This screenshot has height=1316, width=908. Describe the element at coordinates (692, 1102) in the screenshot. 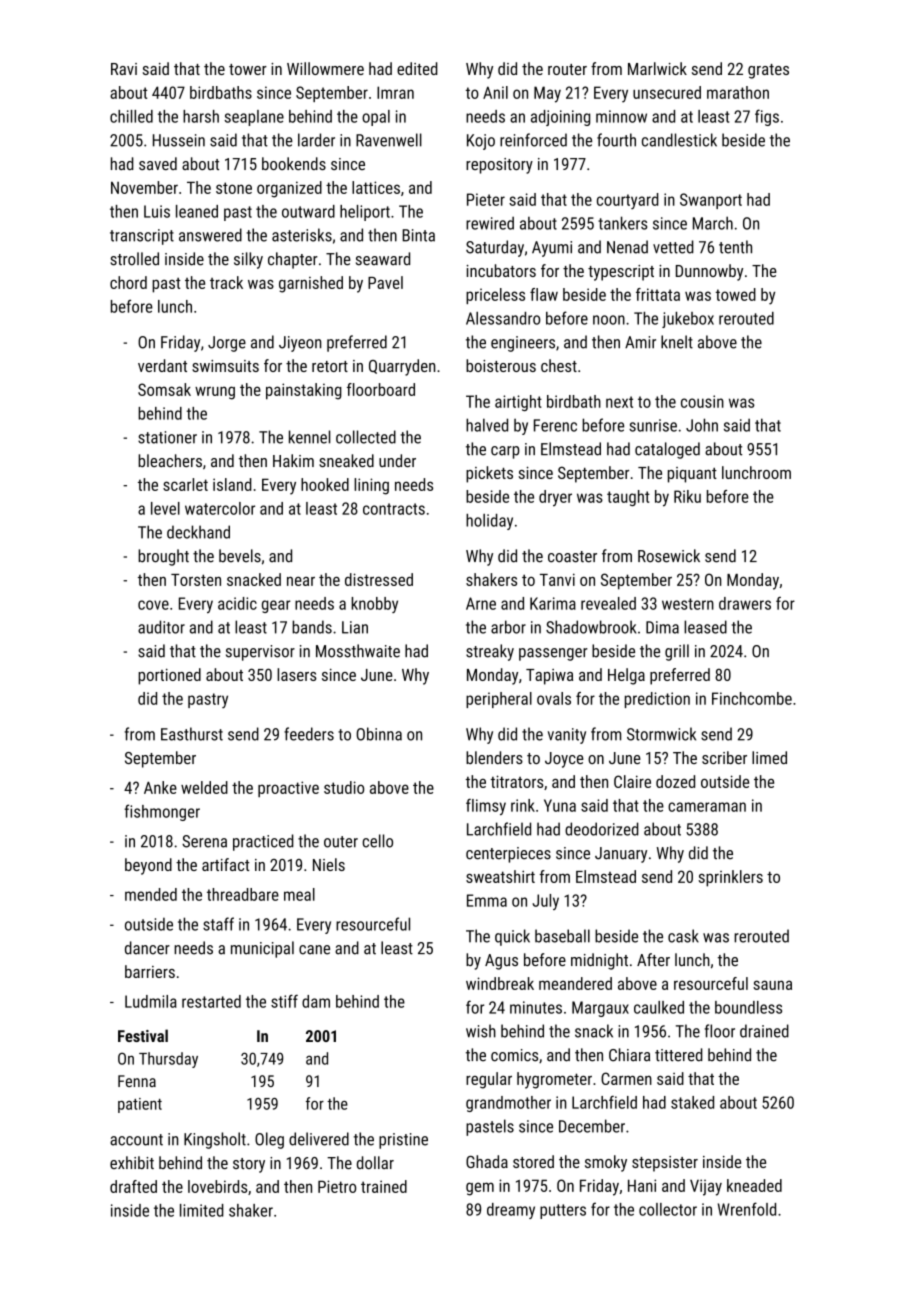

I see `staked` at that location.
